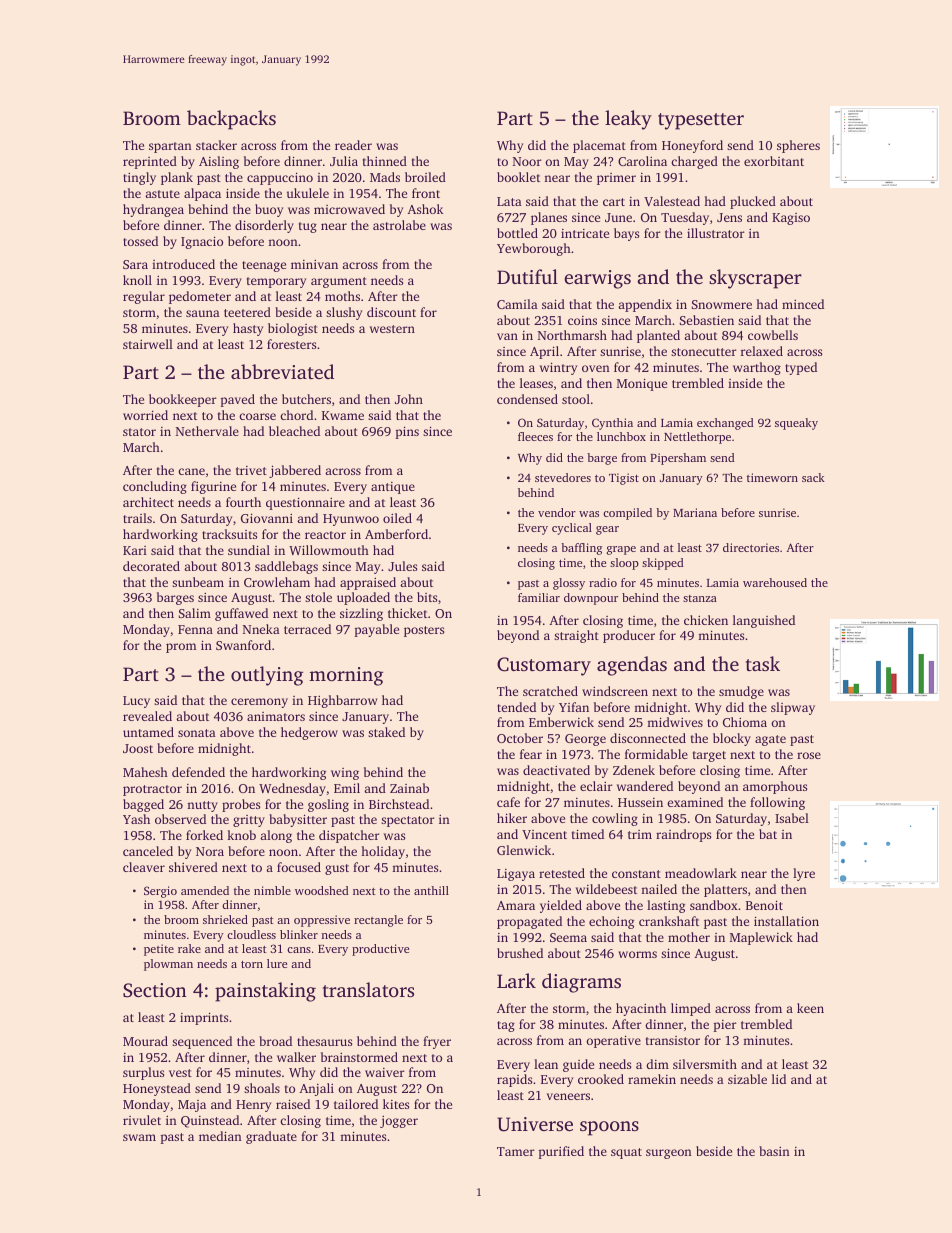  Describe the element at coordinates (539, 597) in the screenshot. I see `familiar` at that location.
